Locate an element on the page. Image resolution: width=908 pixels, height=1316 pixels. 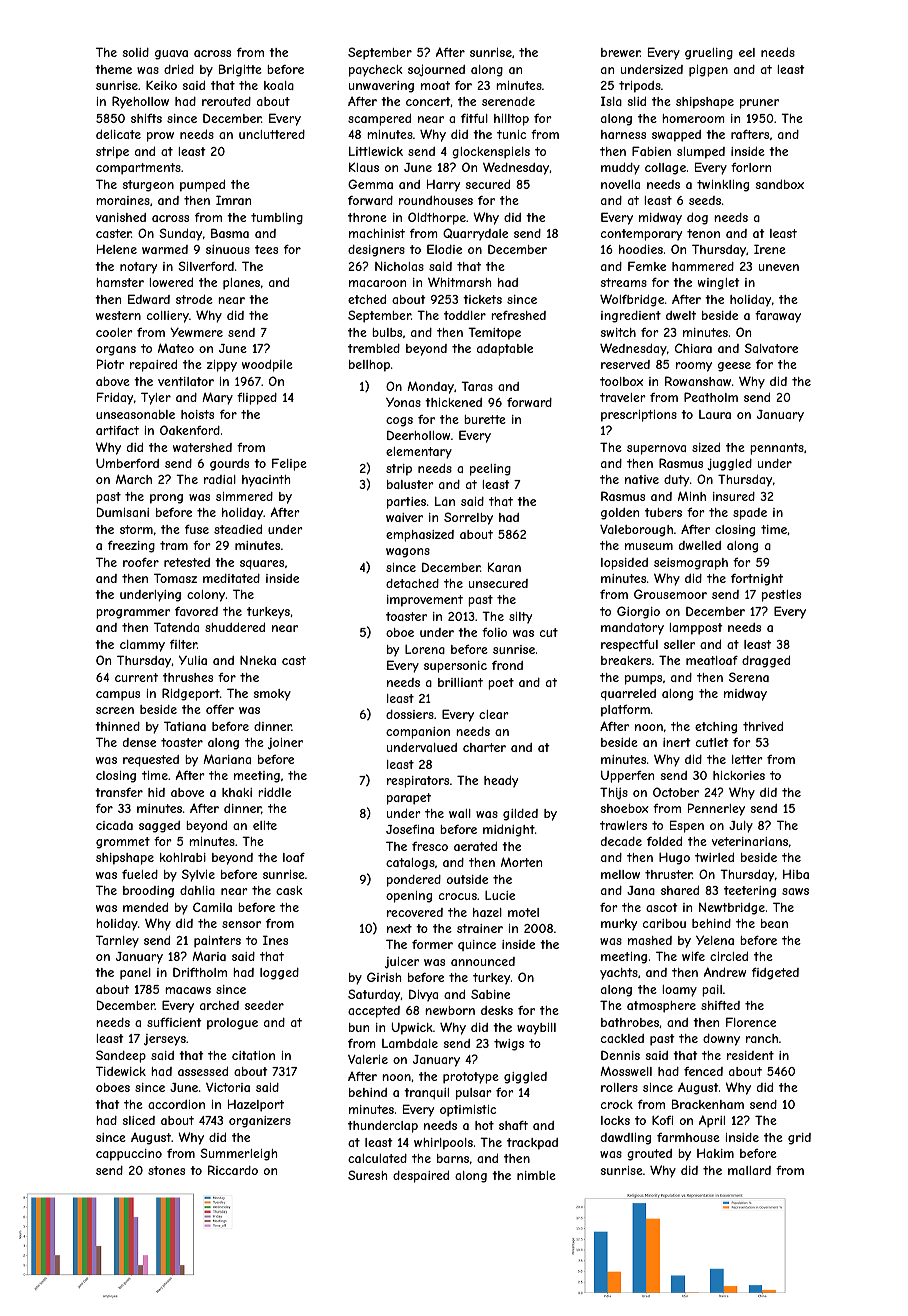
mallard is located at coordinates (749, 1170).
